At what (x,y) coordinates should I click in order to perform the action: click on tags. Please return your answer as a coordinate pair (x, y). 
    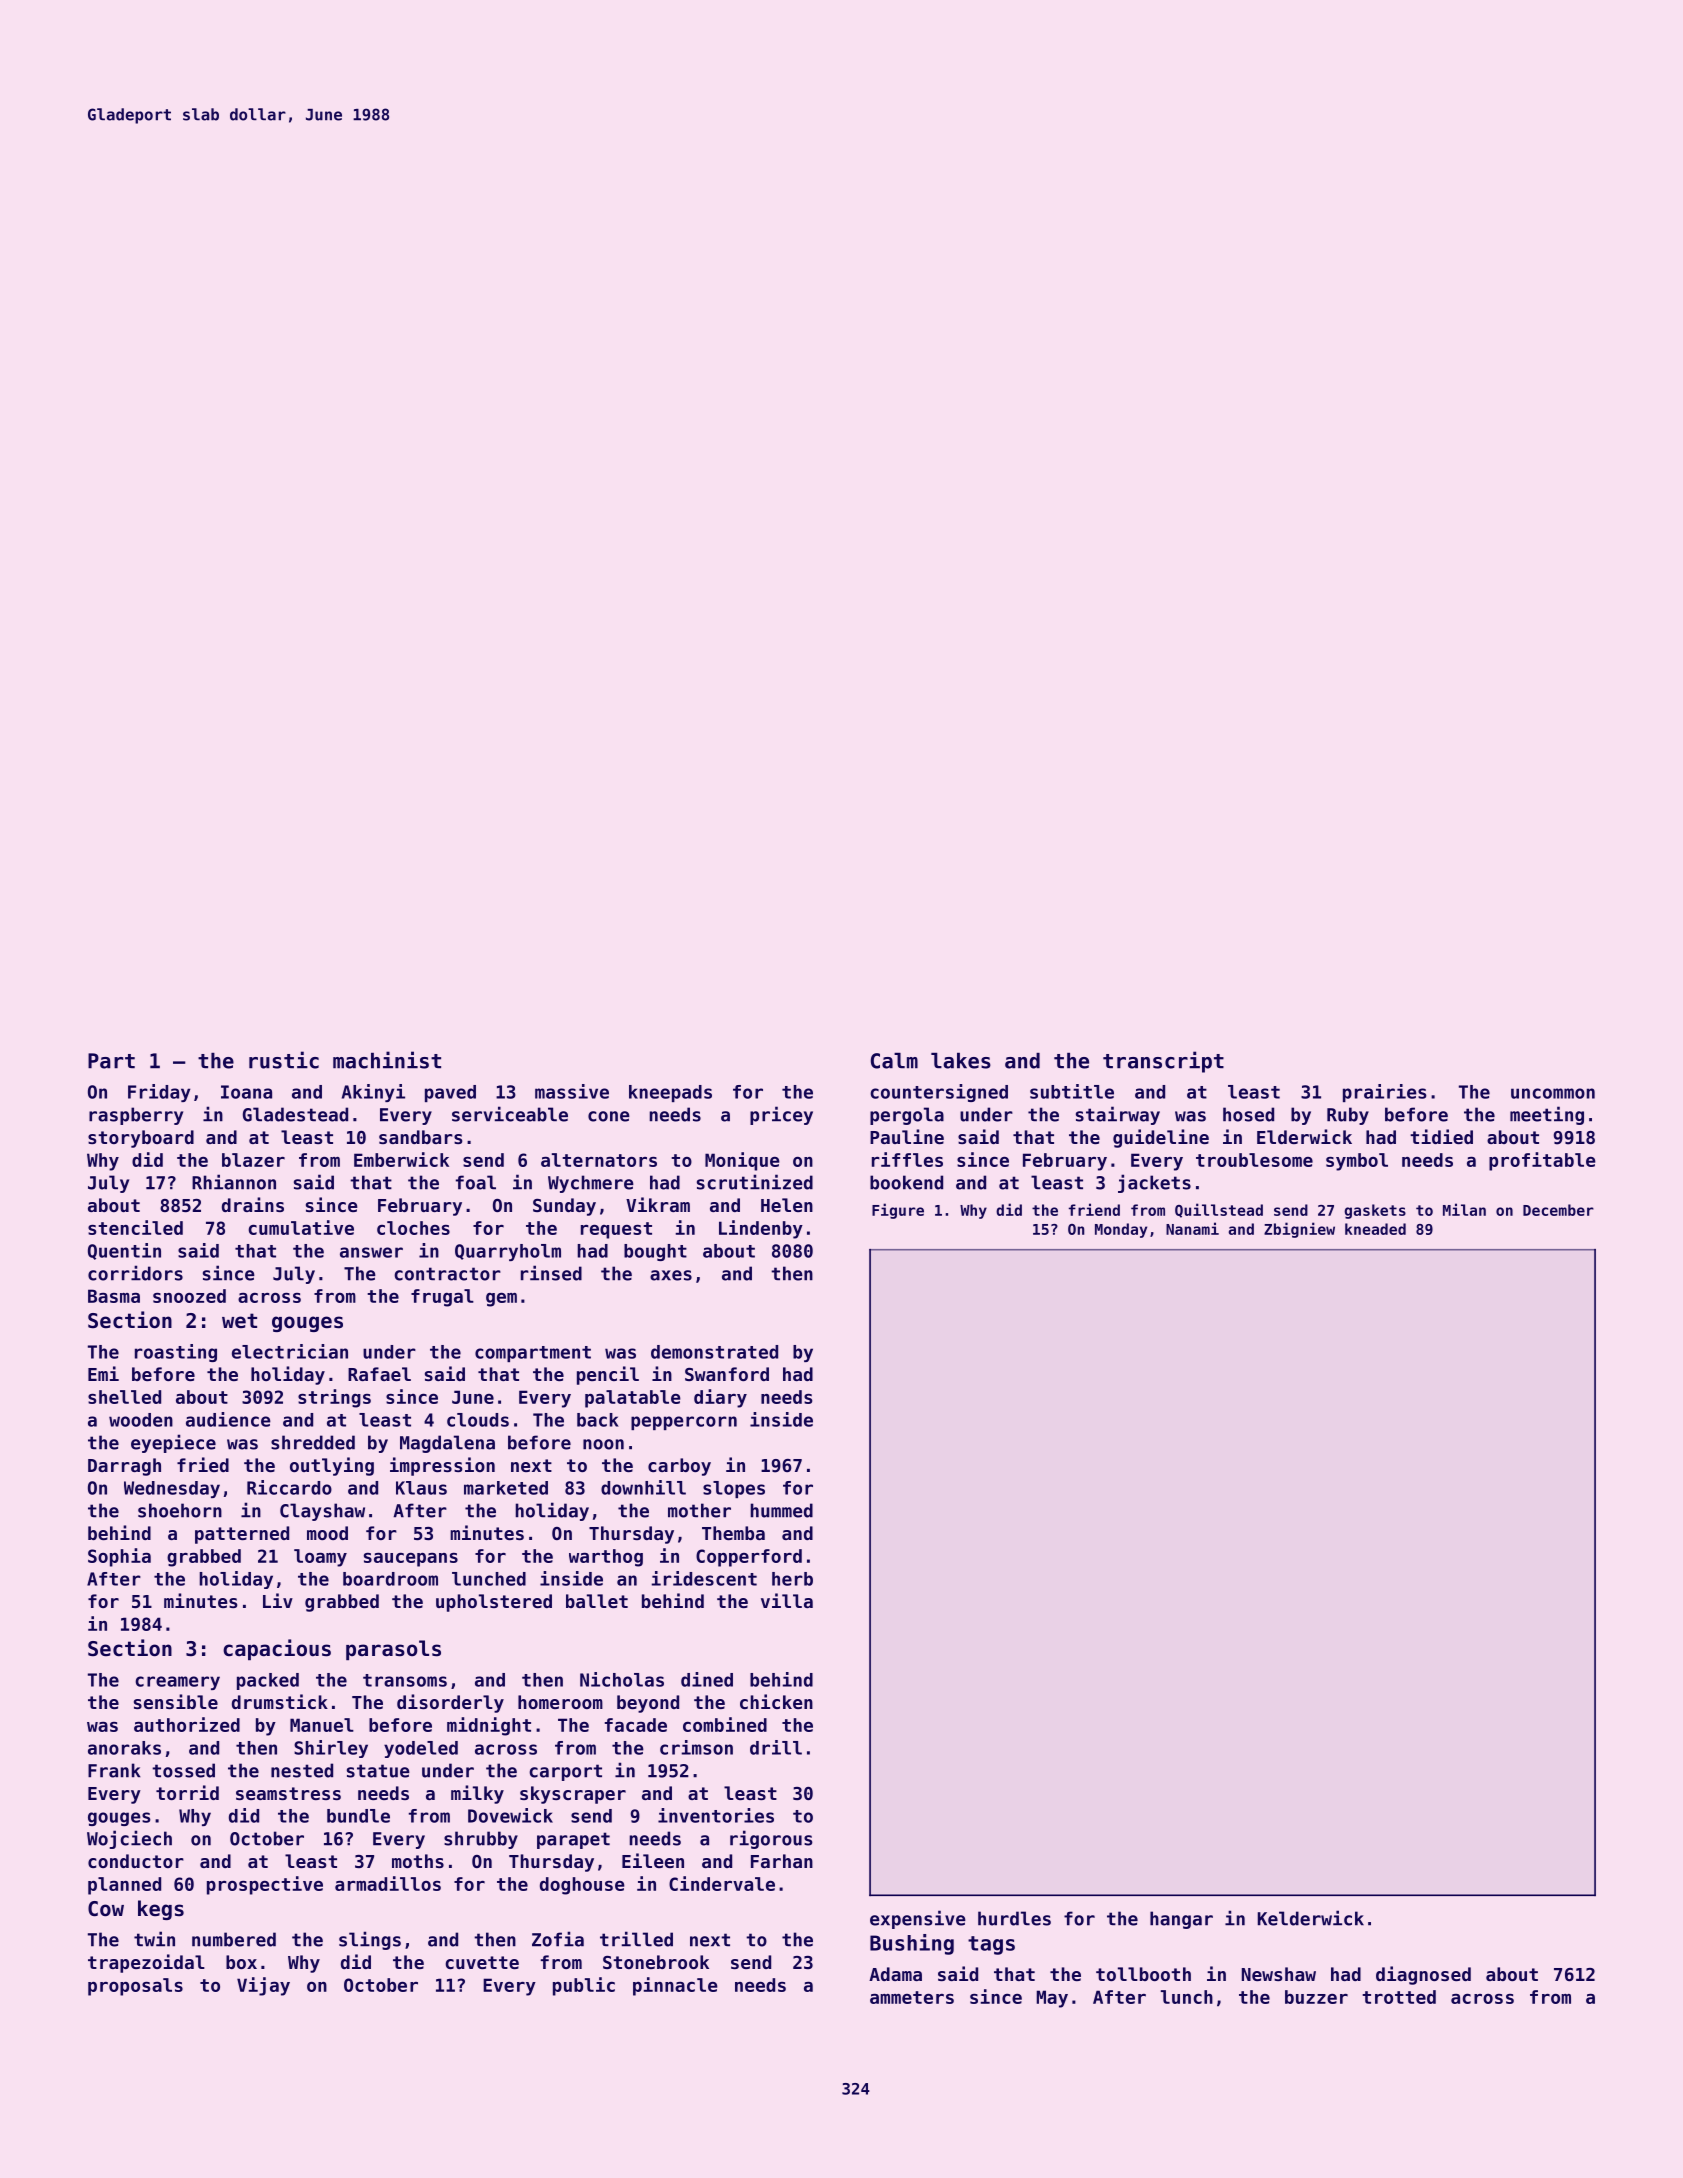
    Looking at the image, I should click on (991, 1945).
